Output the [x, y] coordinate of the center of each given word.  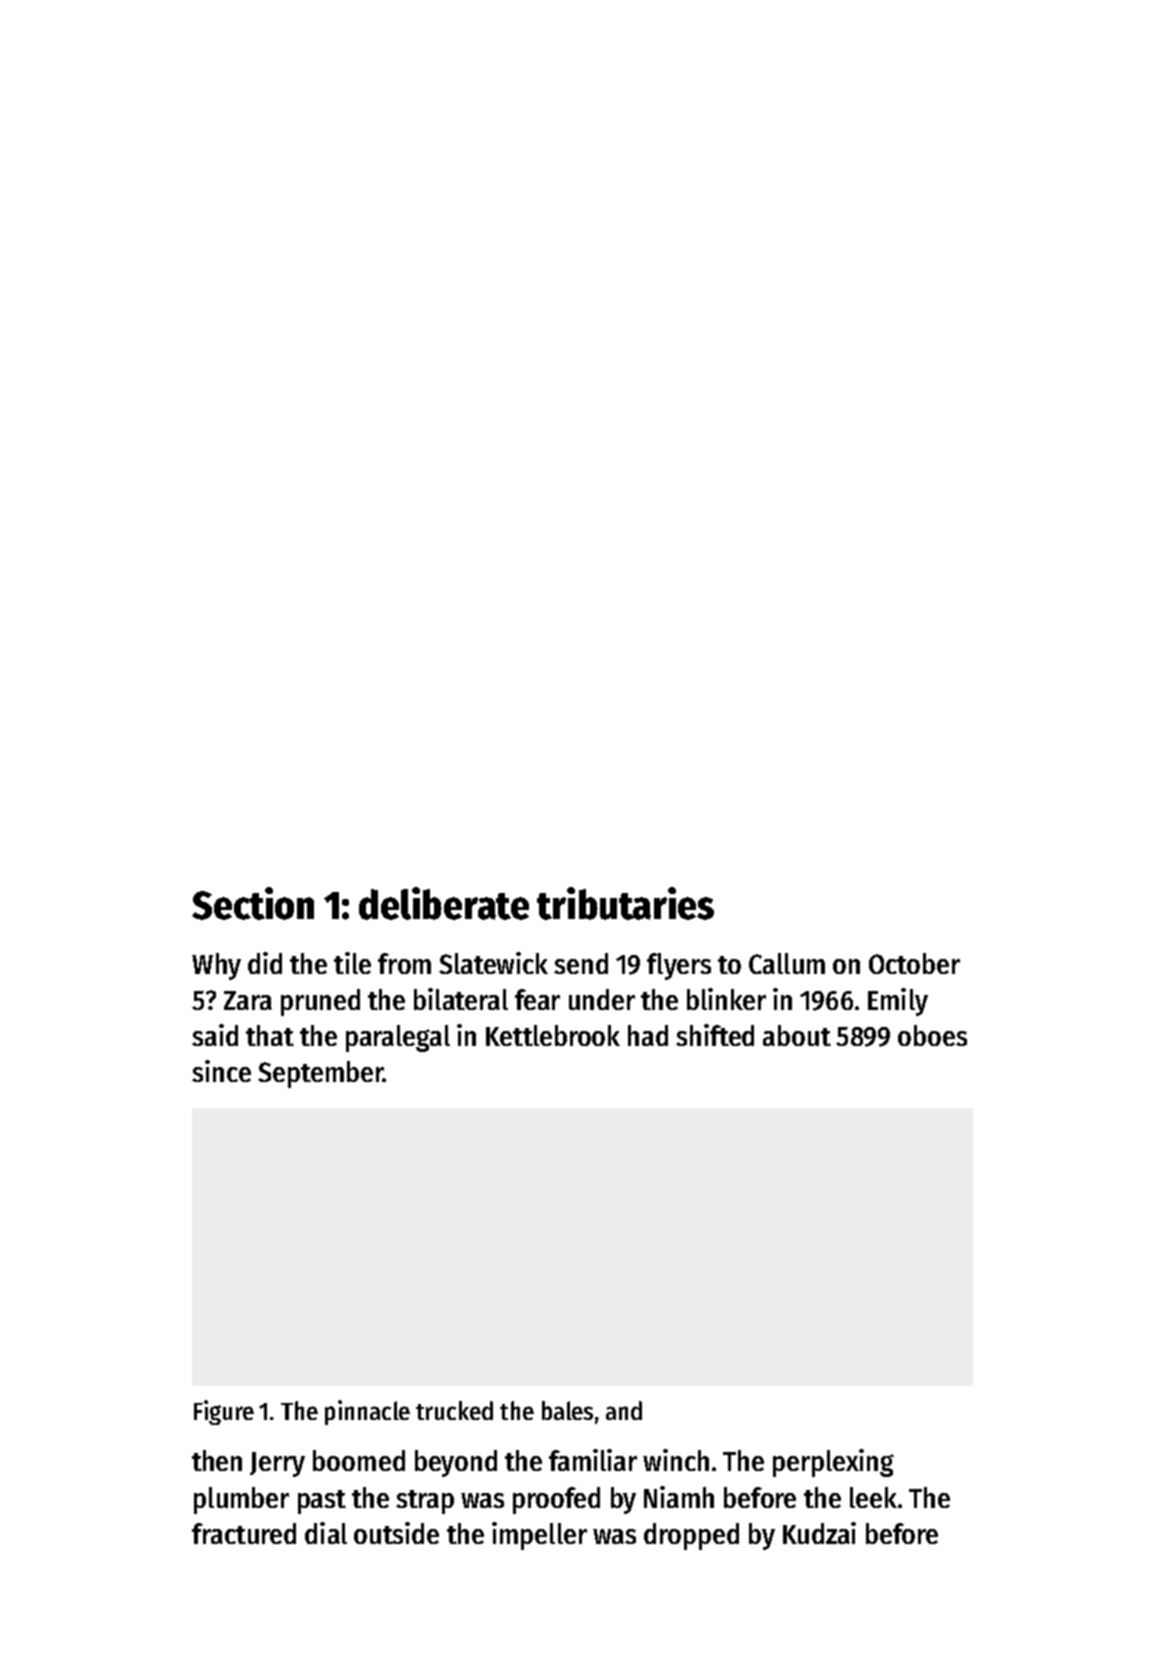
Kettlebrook [553, 1035]
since [221, 1071]
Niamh [679, 1497]
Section [253, 903]
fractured [244, 1533]
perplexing [833, 1463]
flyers [679, 966]
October [914, 963]
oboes [932, 1035]
